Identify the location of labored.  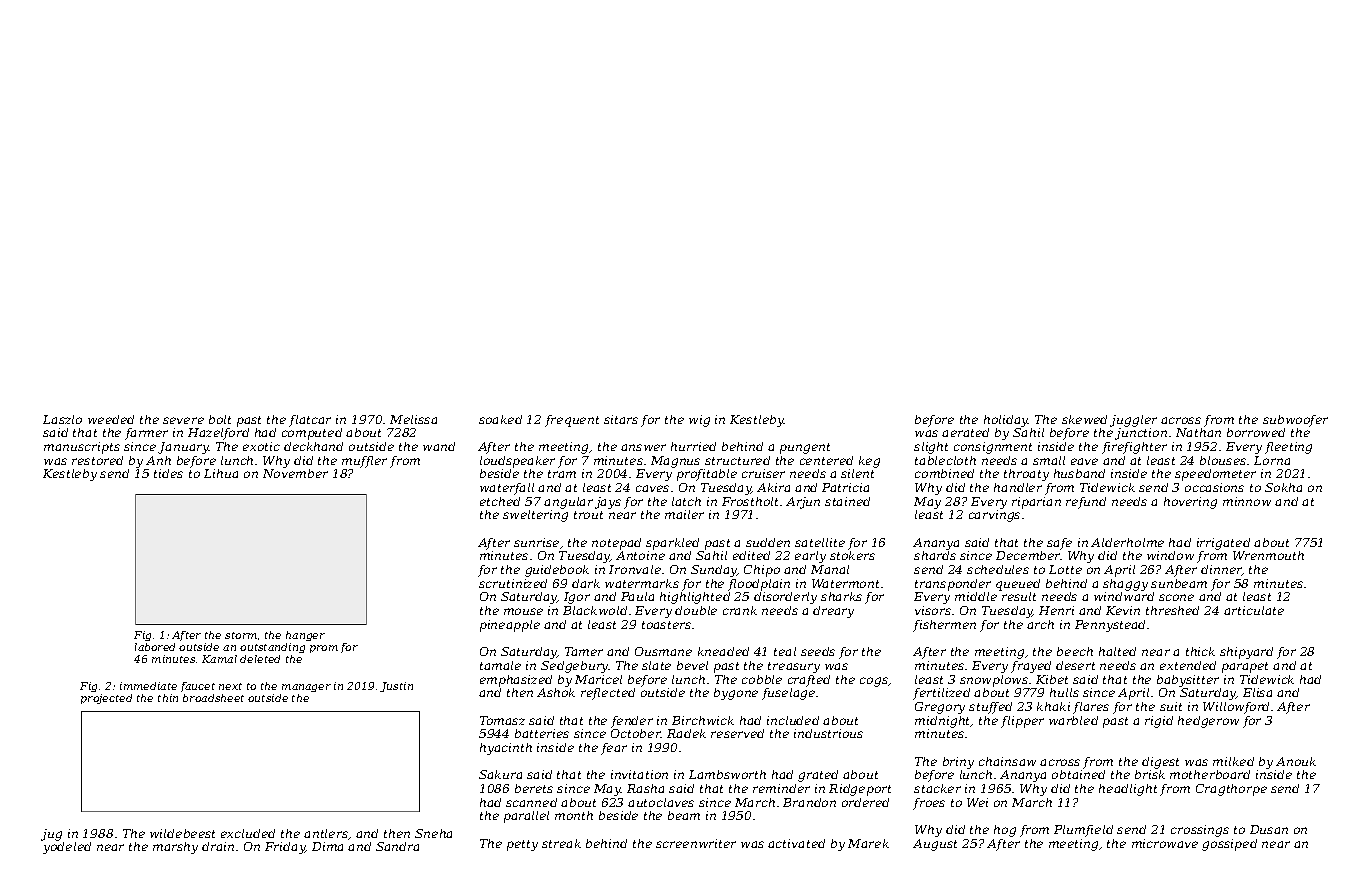
(155, 647).
